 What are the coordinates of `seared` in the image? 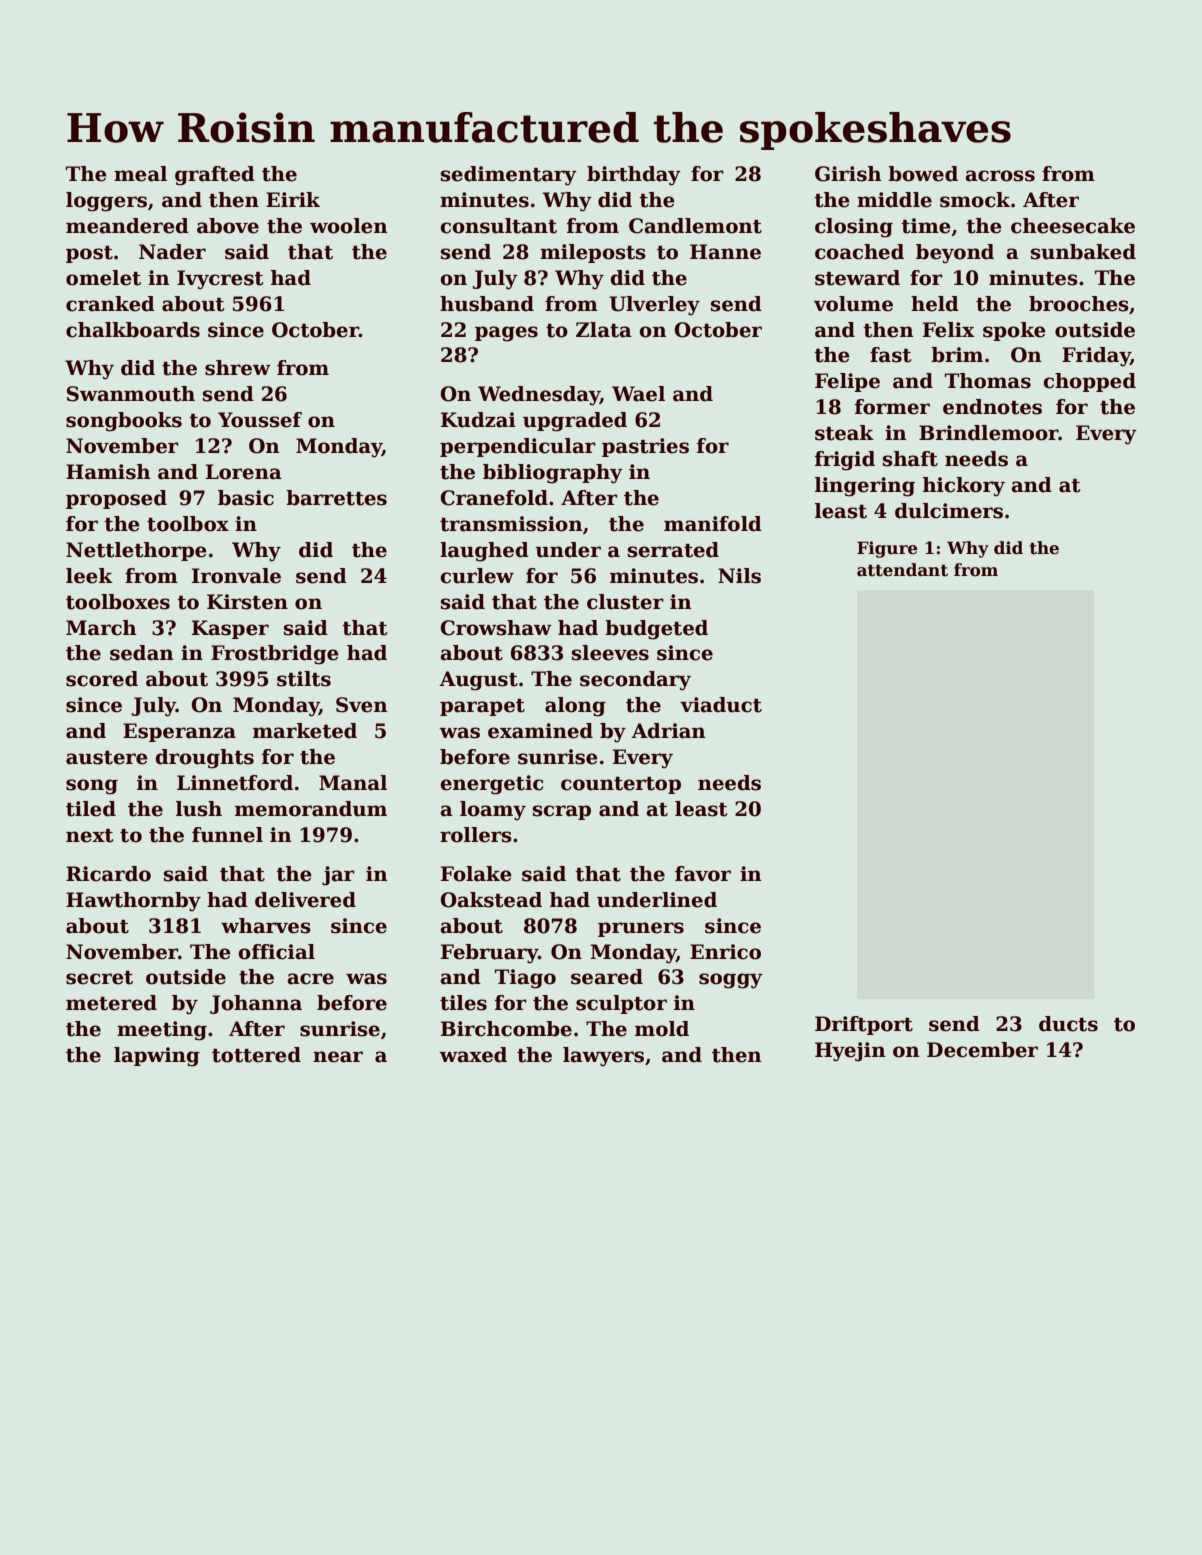 It's located at (607, 977).
